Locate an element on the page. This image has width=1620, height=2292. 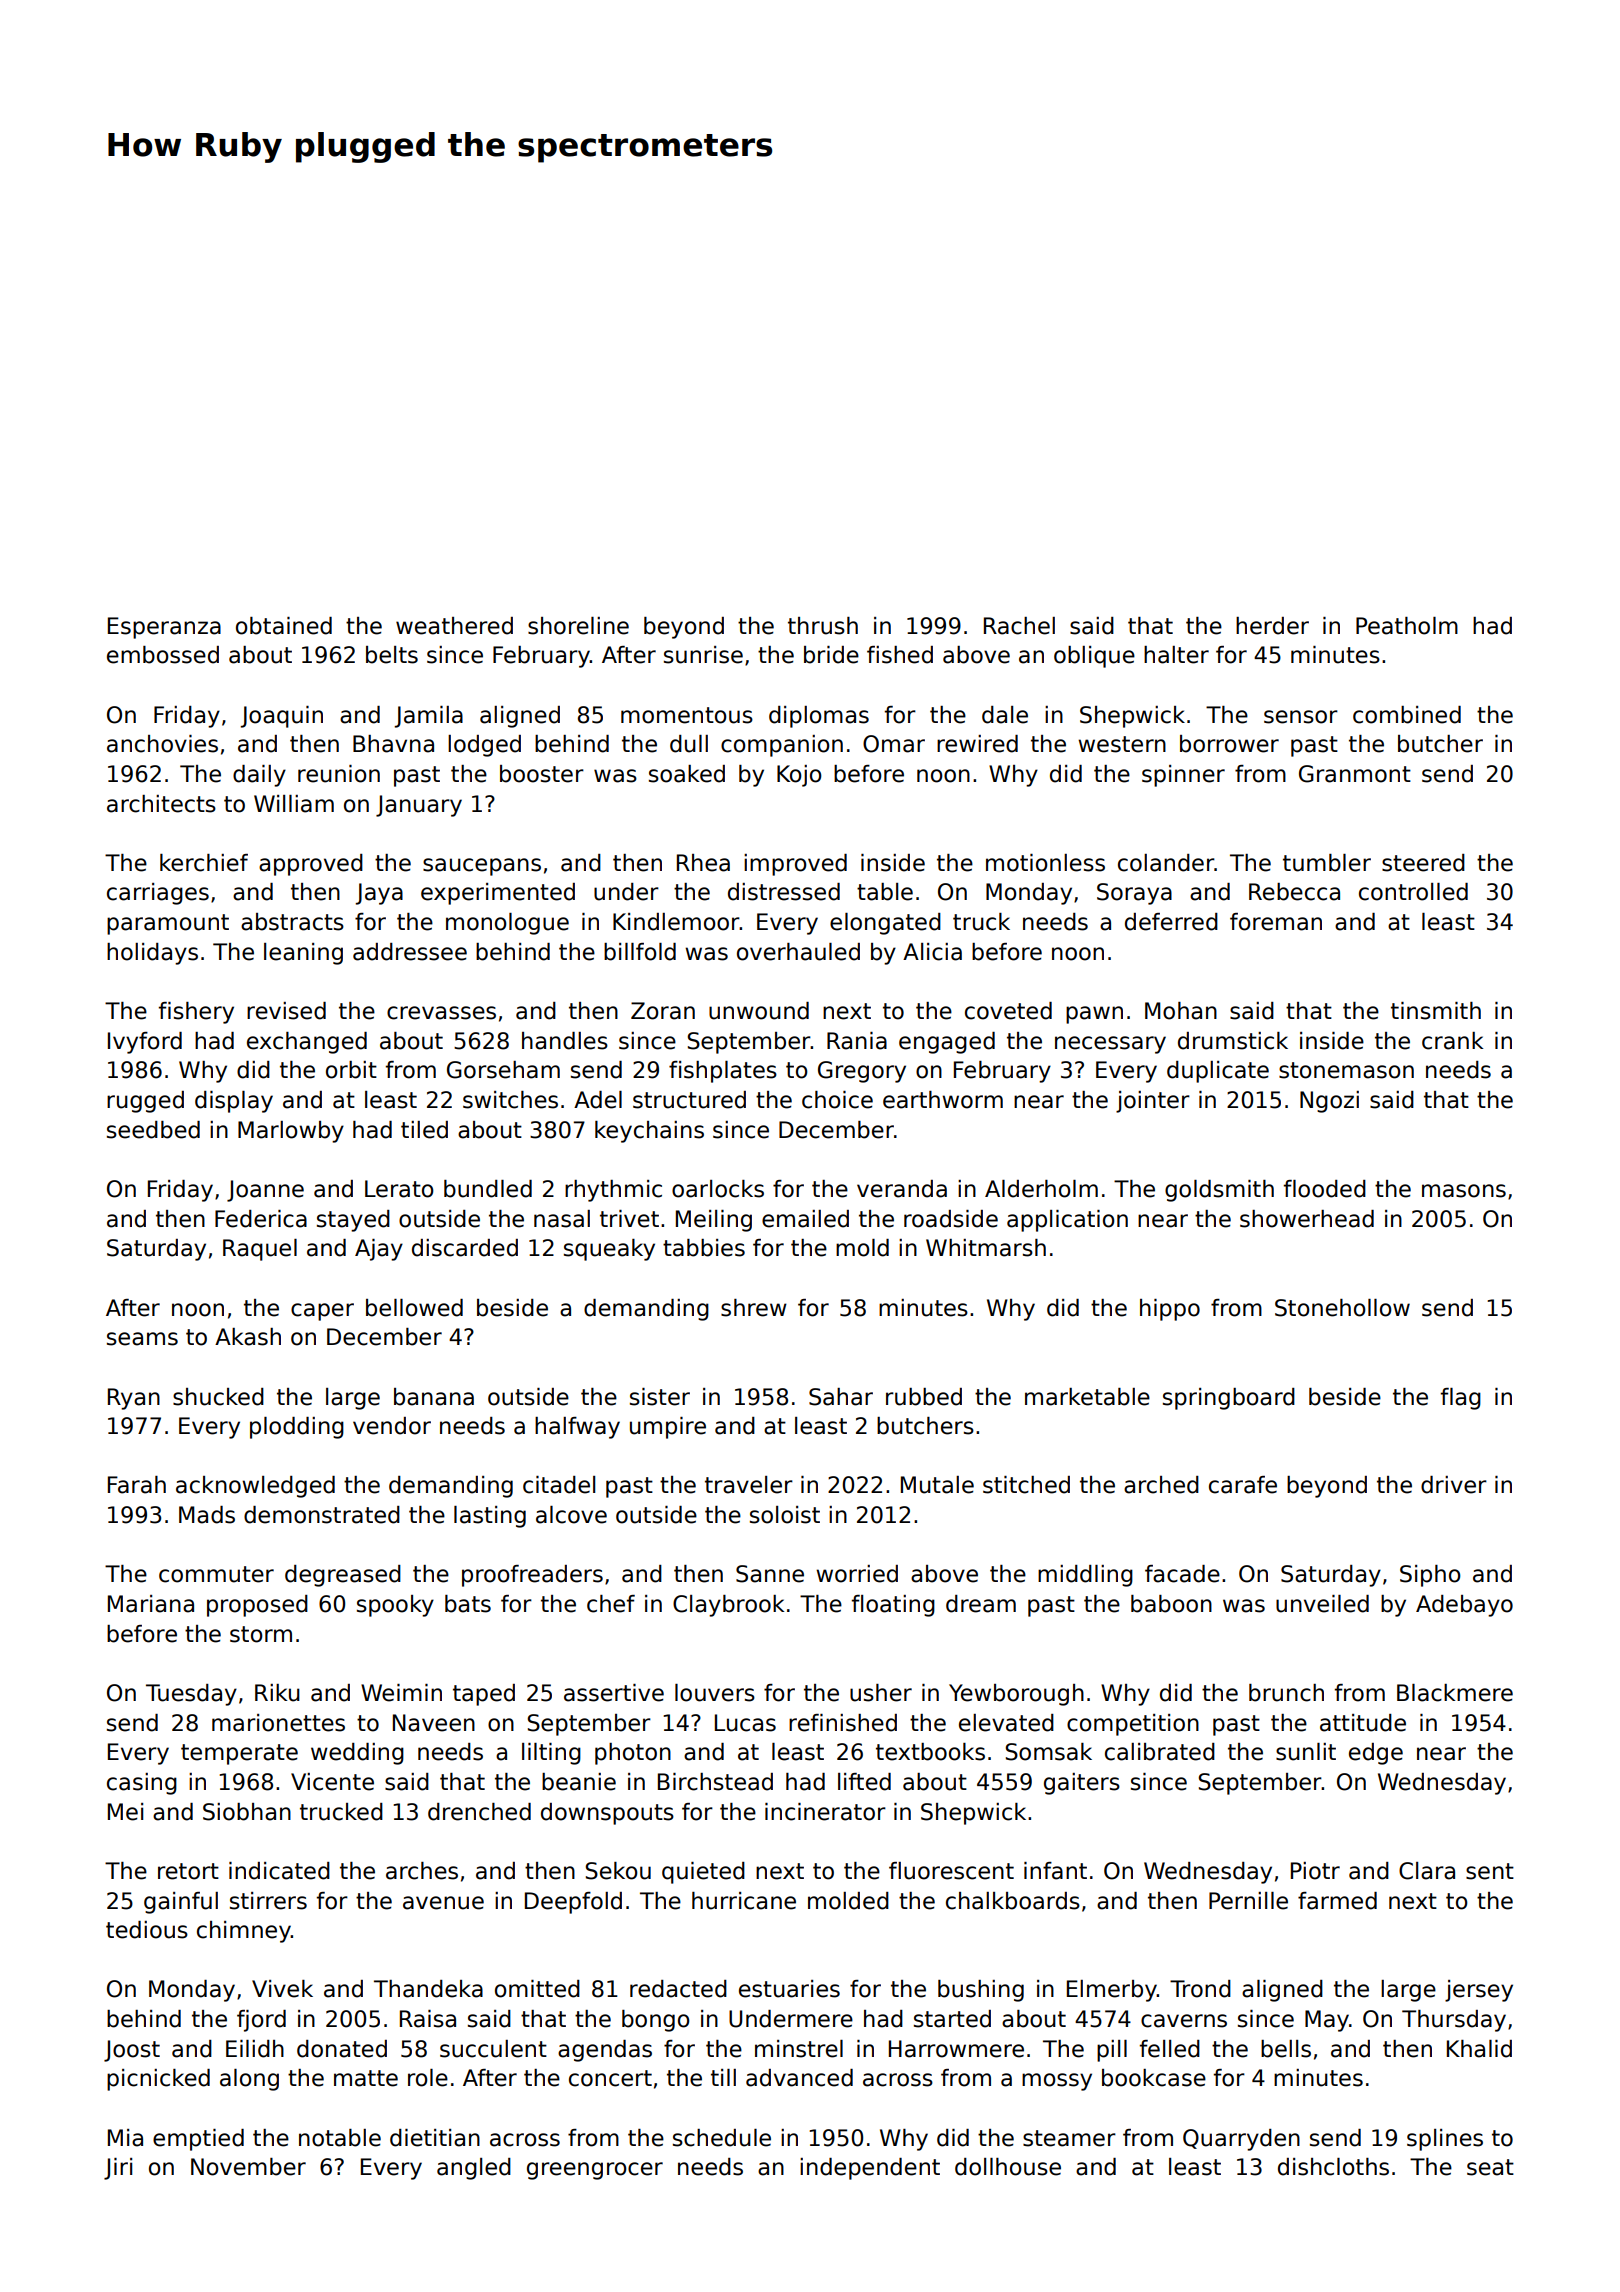
minstrel is located at coordinates (799, 2049).
